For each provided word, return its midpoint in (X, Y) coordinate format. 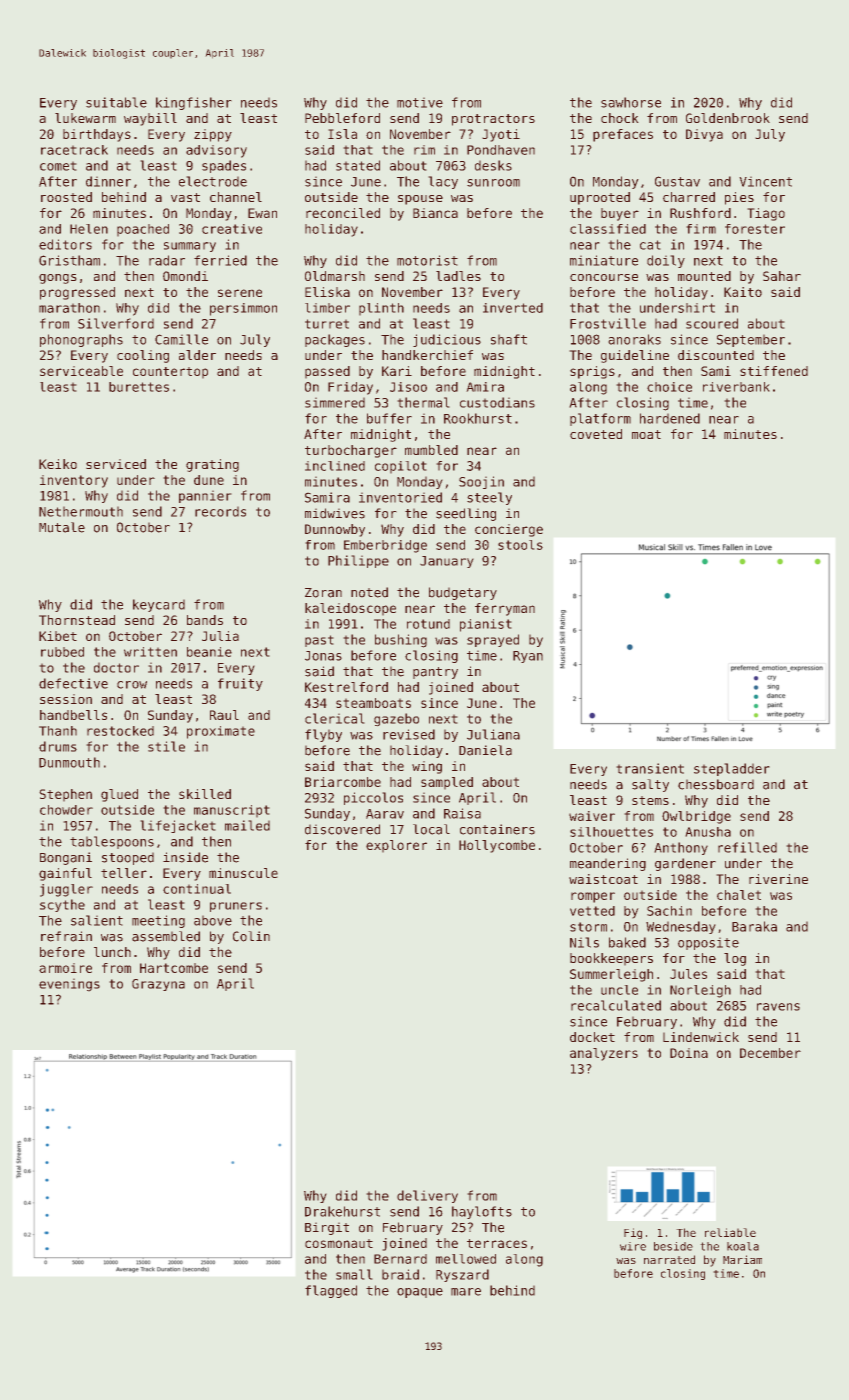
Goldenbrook (728, 118)
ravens (778, 1007)
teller (124, 873)
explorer (396, 846)
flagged (331, 1291)
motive (420, 102)
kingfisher (194, 103)
